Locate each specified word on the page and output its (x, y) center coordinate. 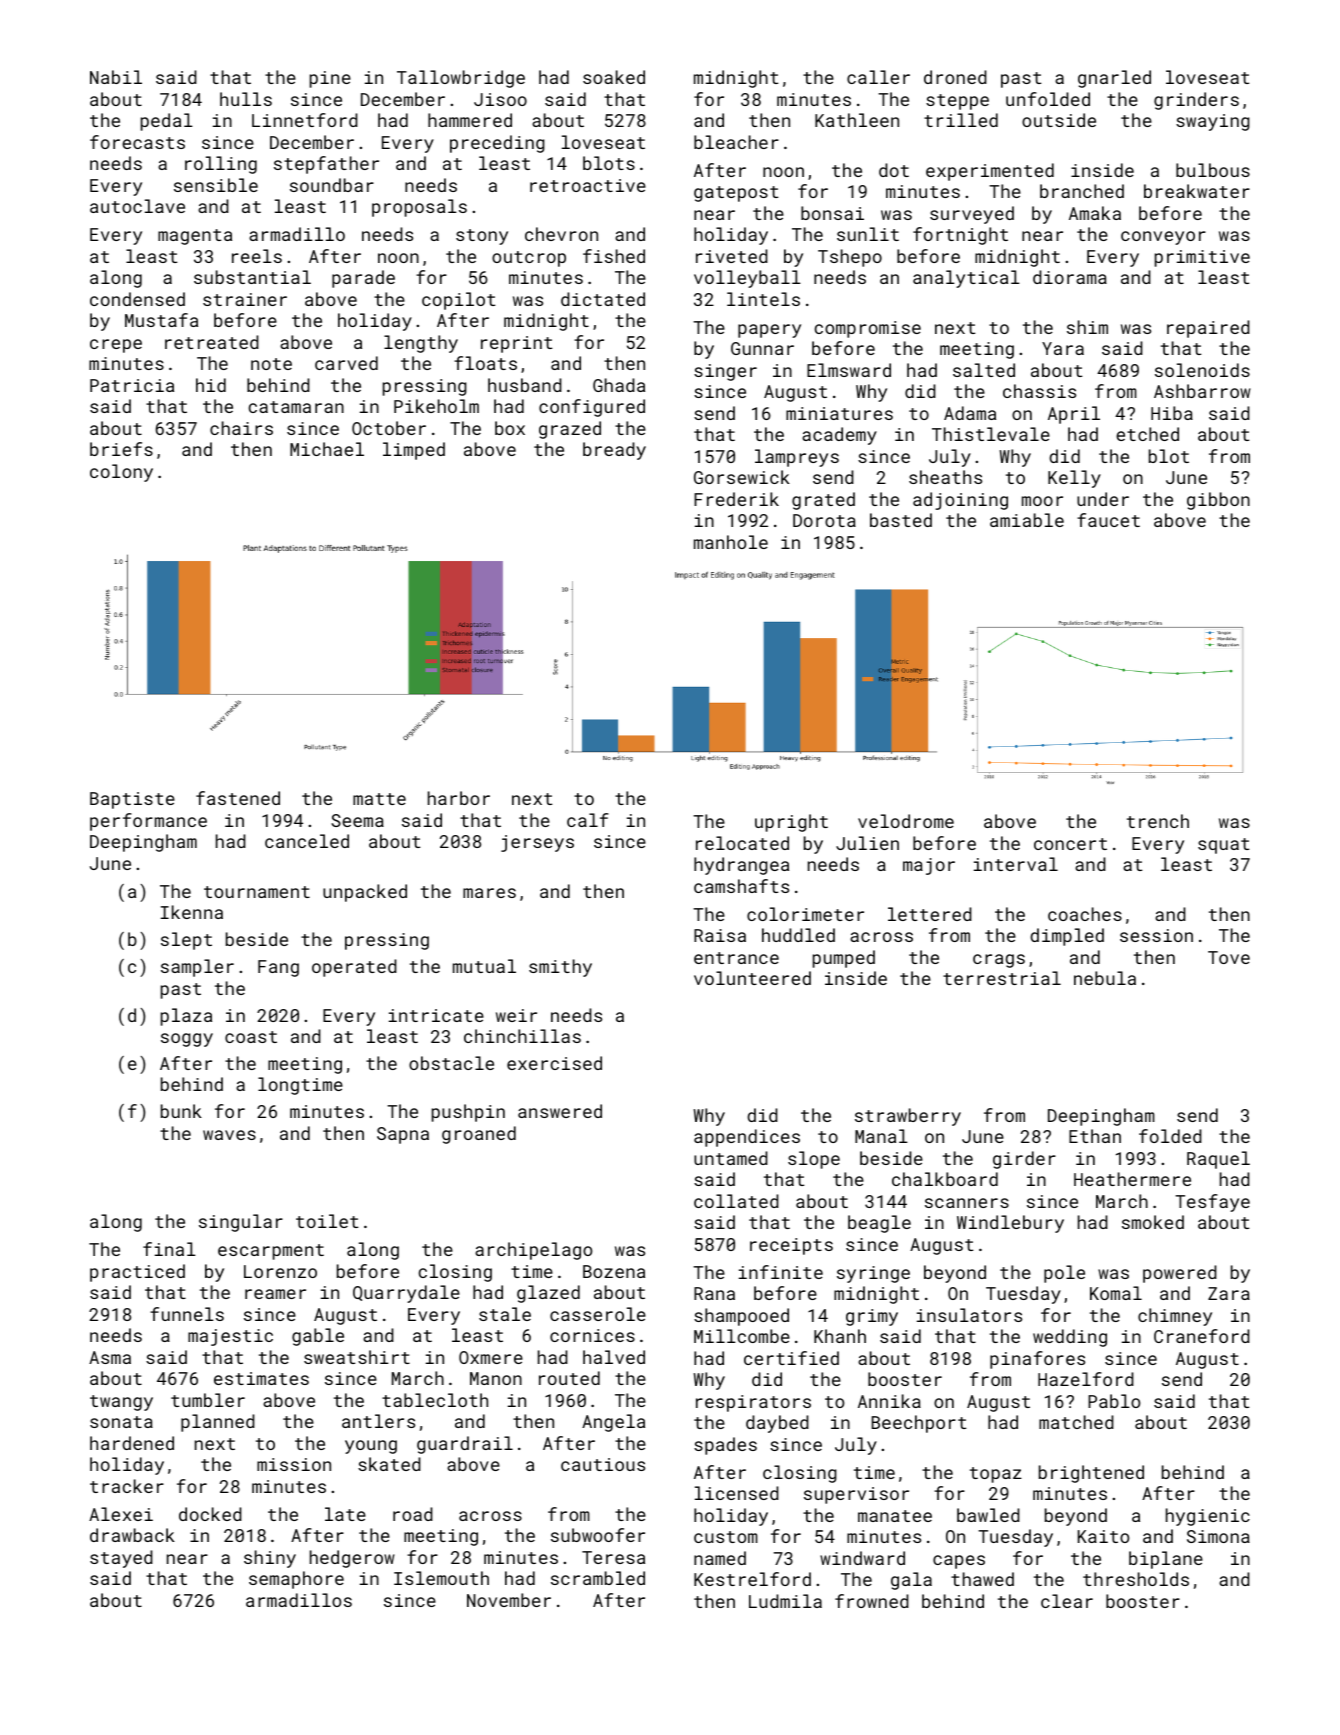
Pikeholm (436, 406)
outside (1059, 120)
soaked (614, 77)
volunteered (752, 978)
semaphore (296, 1580)
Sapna (403, 1135)
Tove (1229, 957)
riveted (732, 256)
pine (330, 79)
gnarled (1114, 79)
